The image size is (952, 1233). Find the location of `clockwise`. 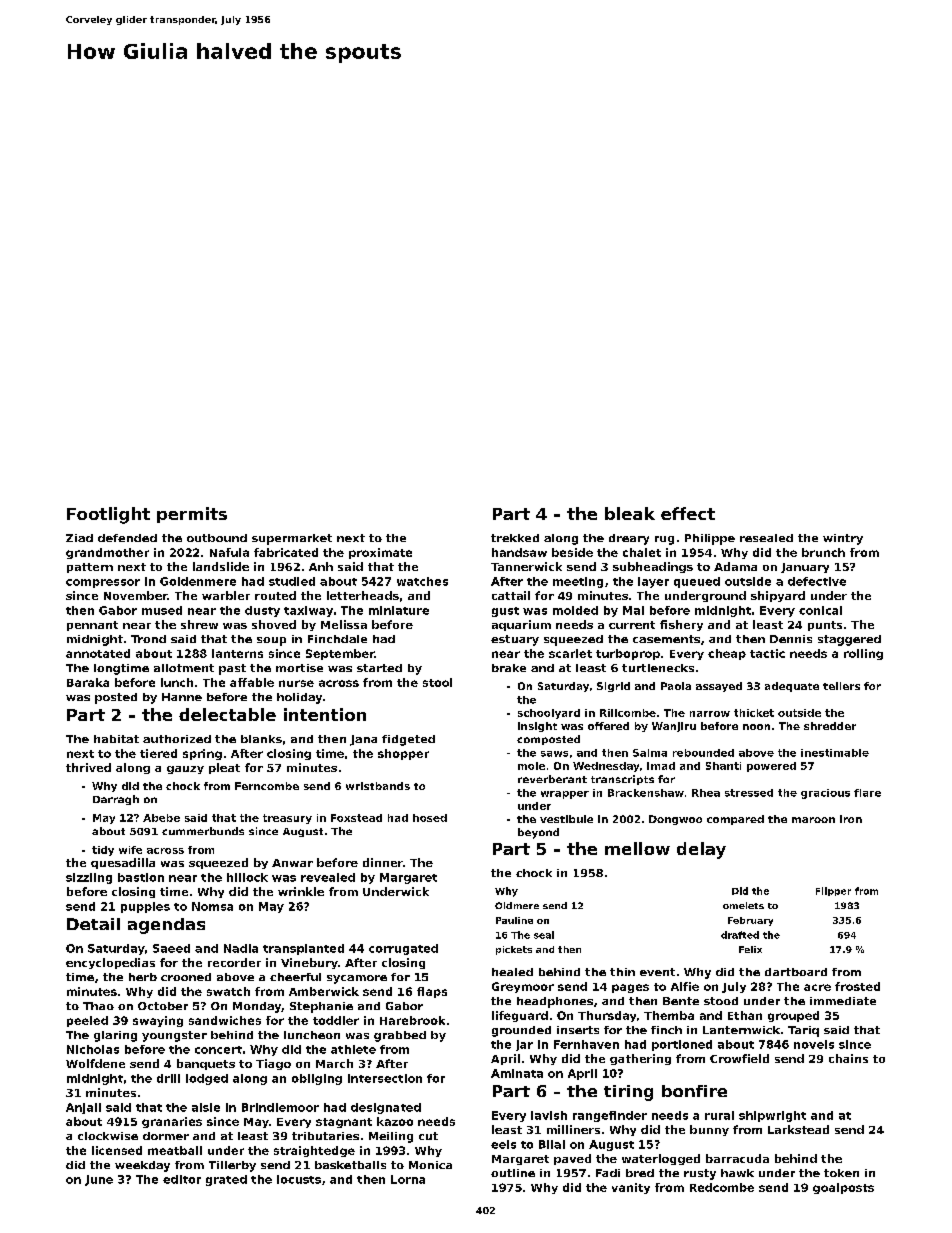

clockwise is located at coordinates (108, 1136).
